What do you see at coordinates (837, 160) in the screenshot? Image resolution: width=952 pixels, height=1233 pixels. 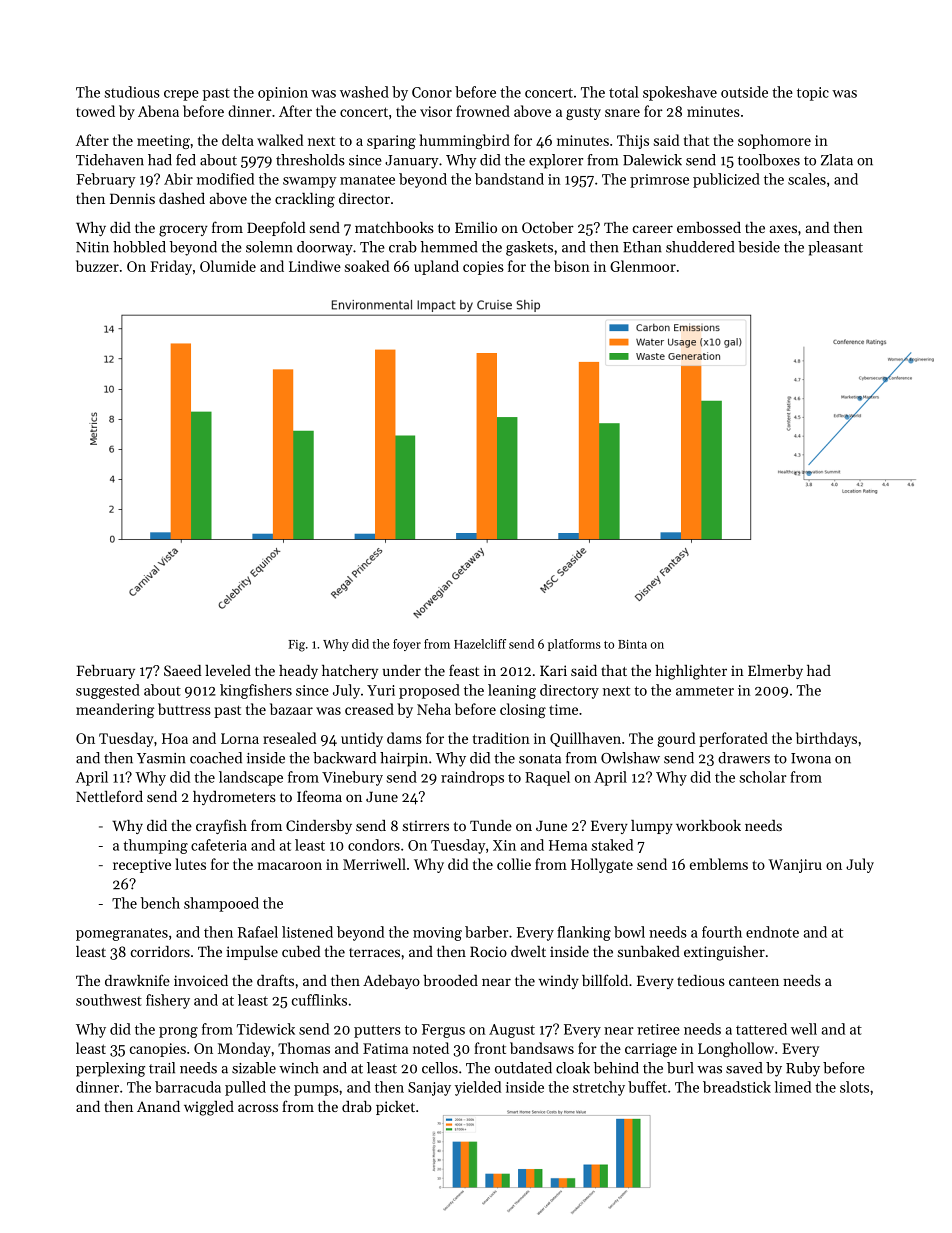 I see `Zlata` at bounding box center [837, 160].
